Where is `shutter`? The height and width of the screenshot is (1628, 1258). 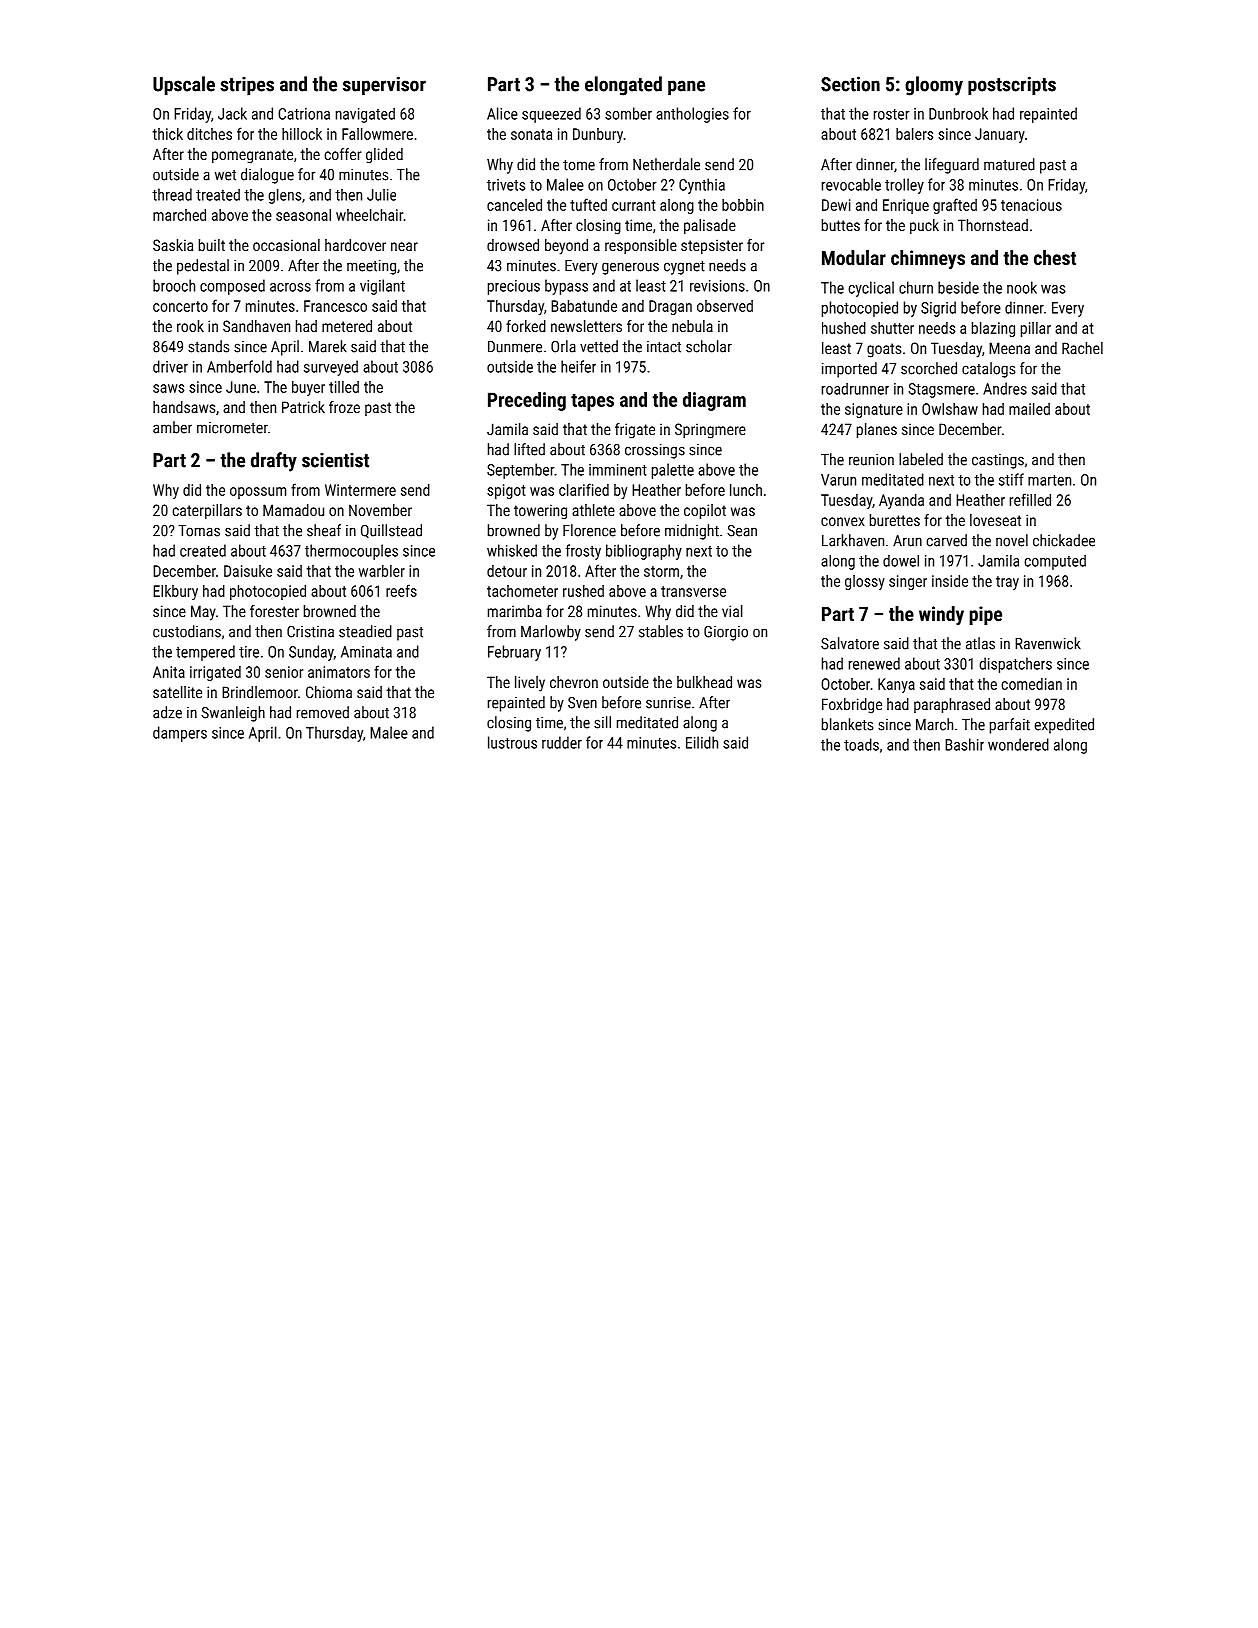
shutter is located at coordinates (892, 328).
